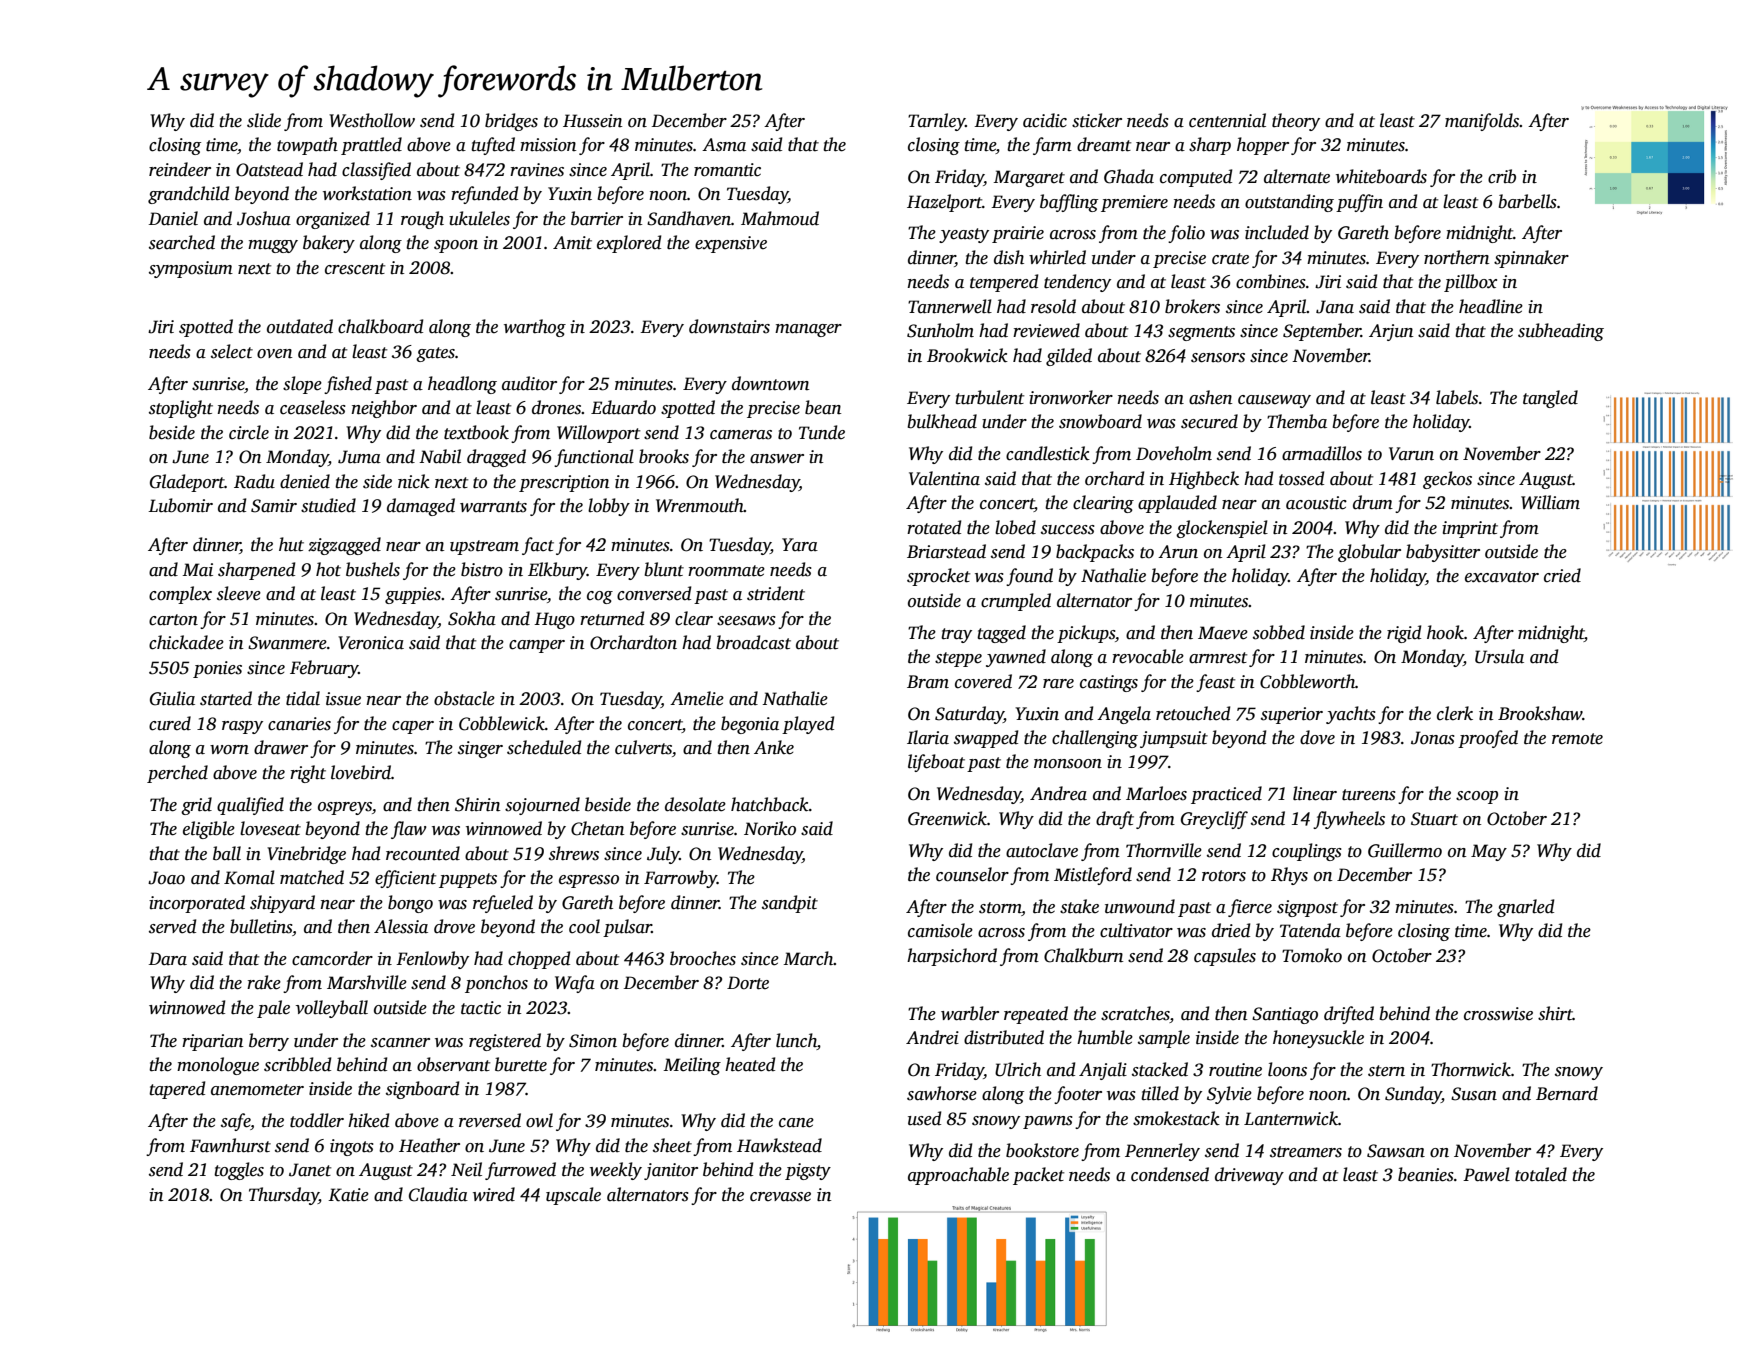 The image size is (1754, 1355). Describe the element at coordinates (453, 1064) in the document. I see `observant` at that location.
